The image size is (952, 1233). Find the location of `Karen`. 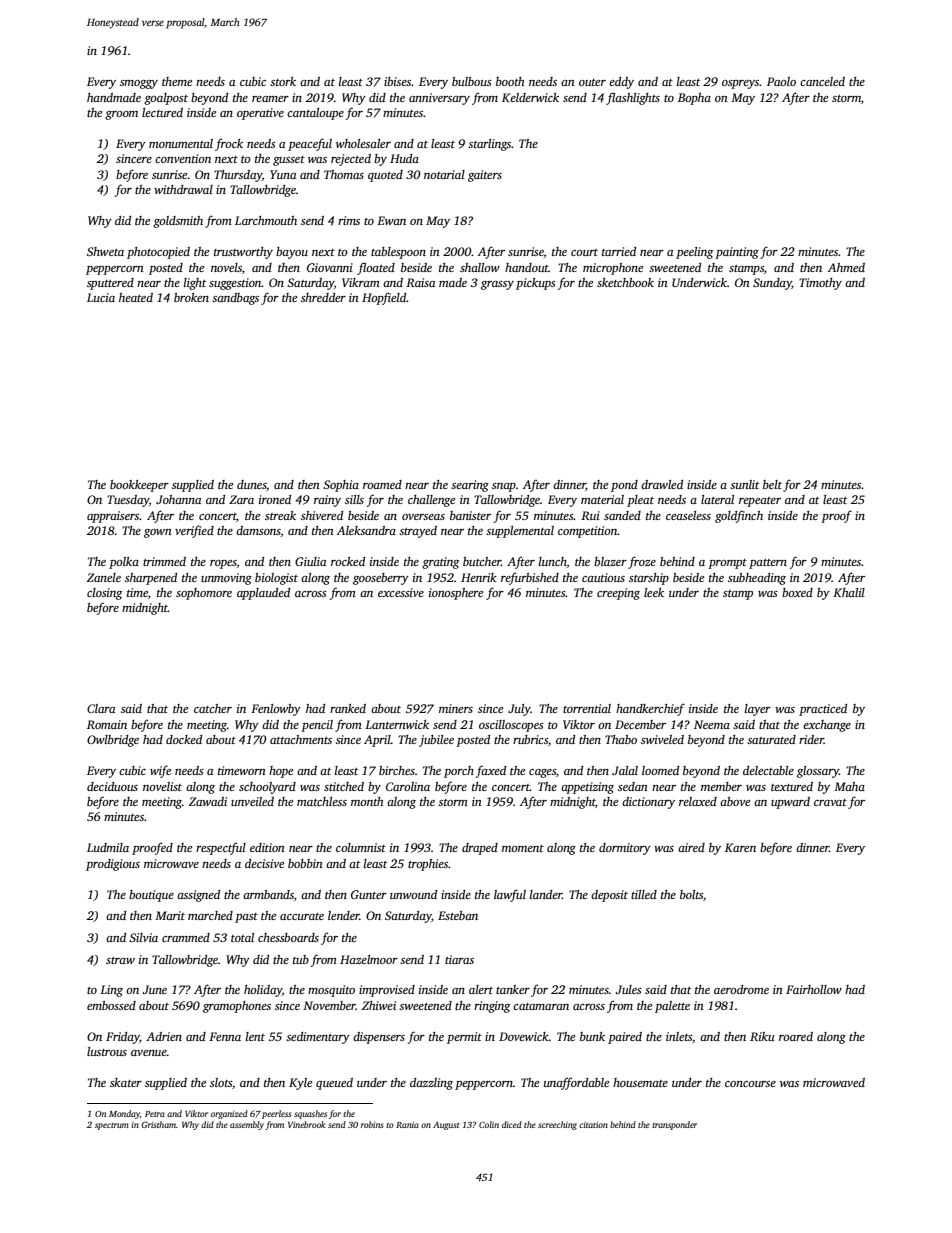

Karen is located at coordinates (740, 847).
